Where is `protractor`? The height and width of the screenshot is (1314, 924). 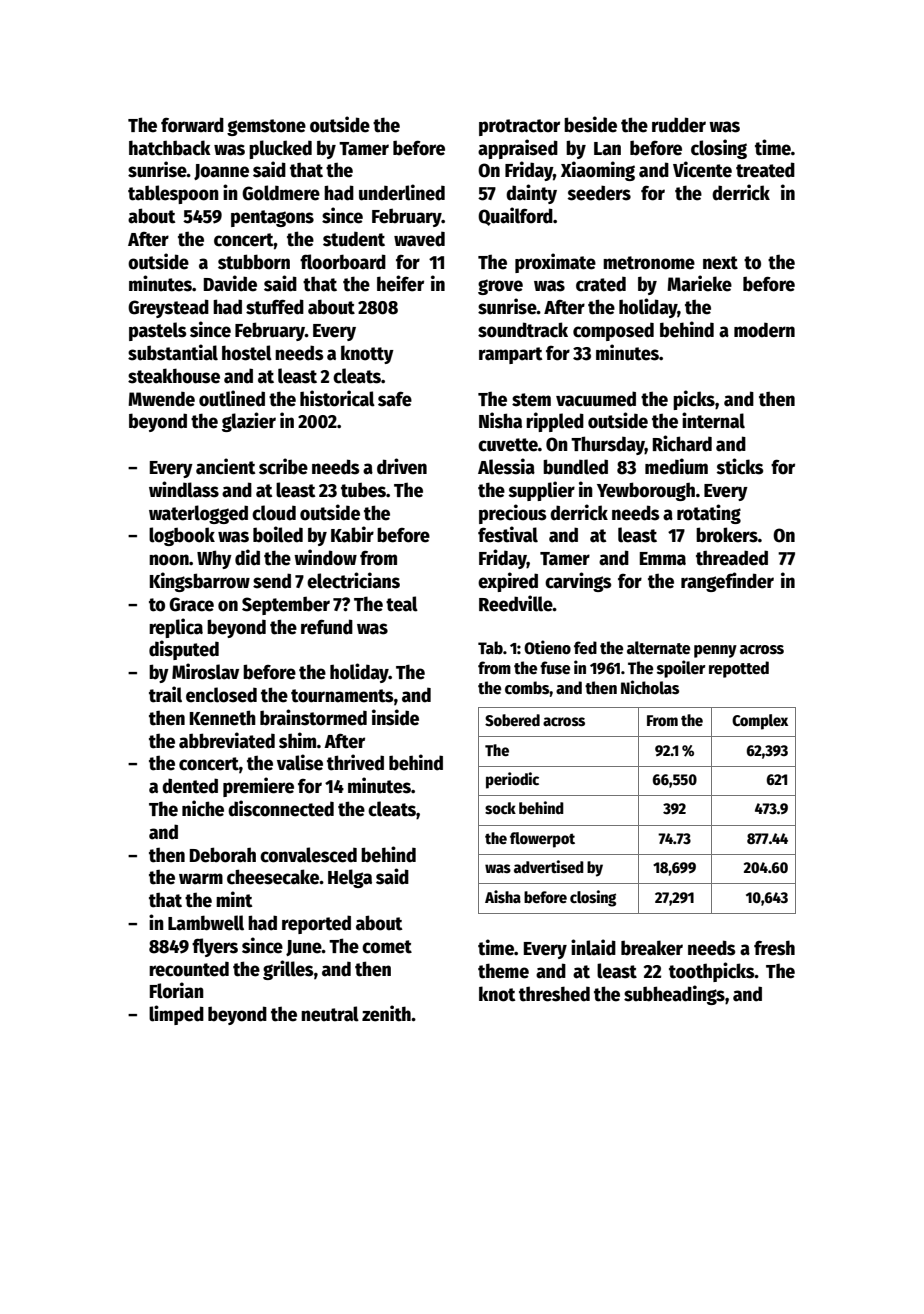 protractor is located at coordinates (519, 127).
